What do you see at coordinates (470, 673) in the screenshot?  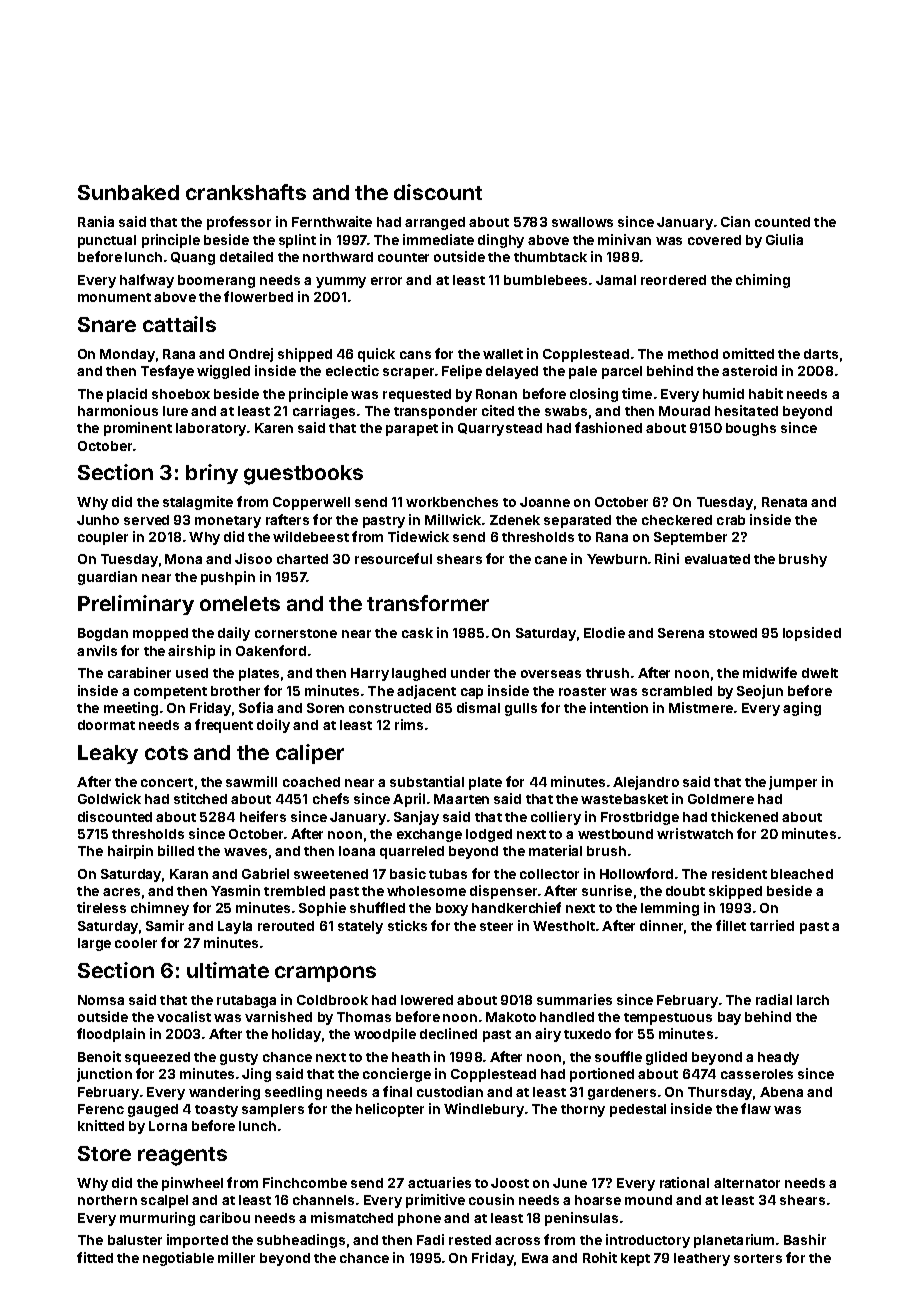 I see `under` at bounding box center [470, 673].
